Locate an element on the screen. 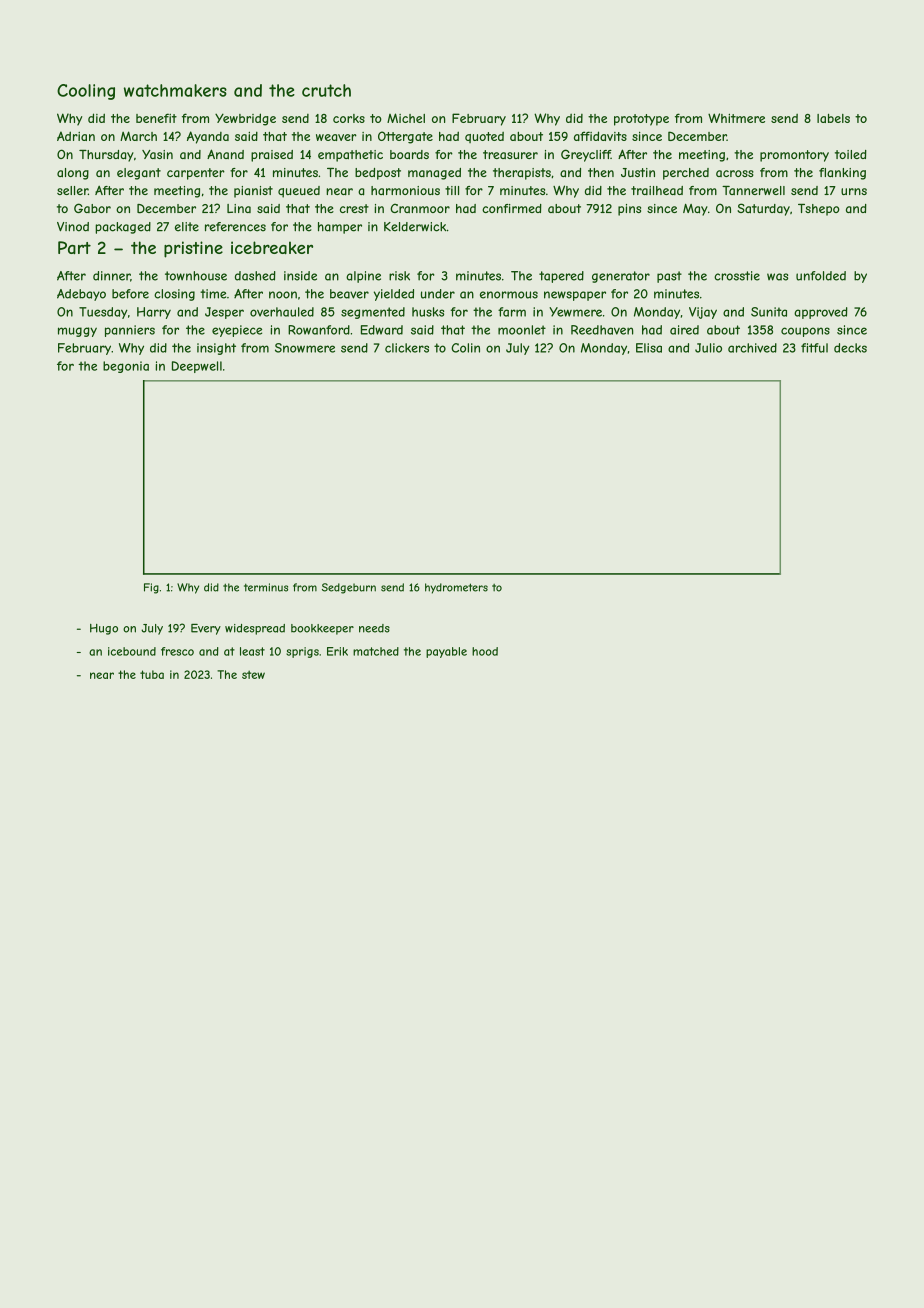 The width and height of the screenshot is (924, 1308). hood is located at coordinates (485, 651).
